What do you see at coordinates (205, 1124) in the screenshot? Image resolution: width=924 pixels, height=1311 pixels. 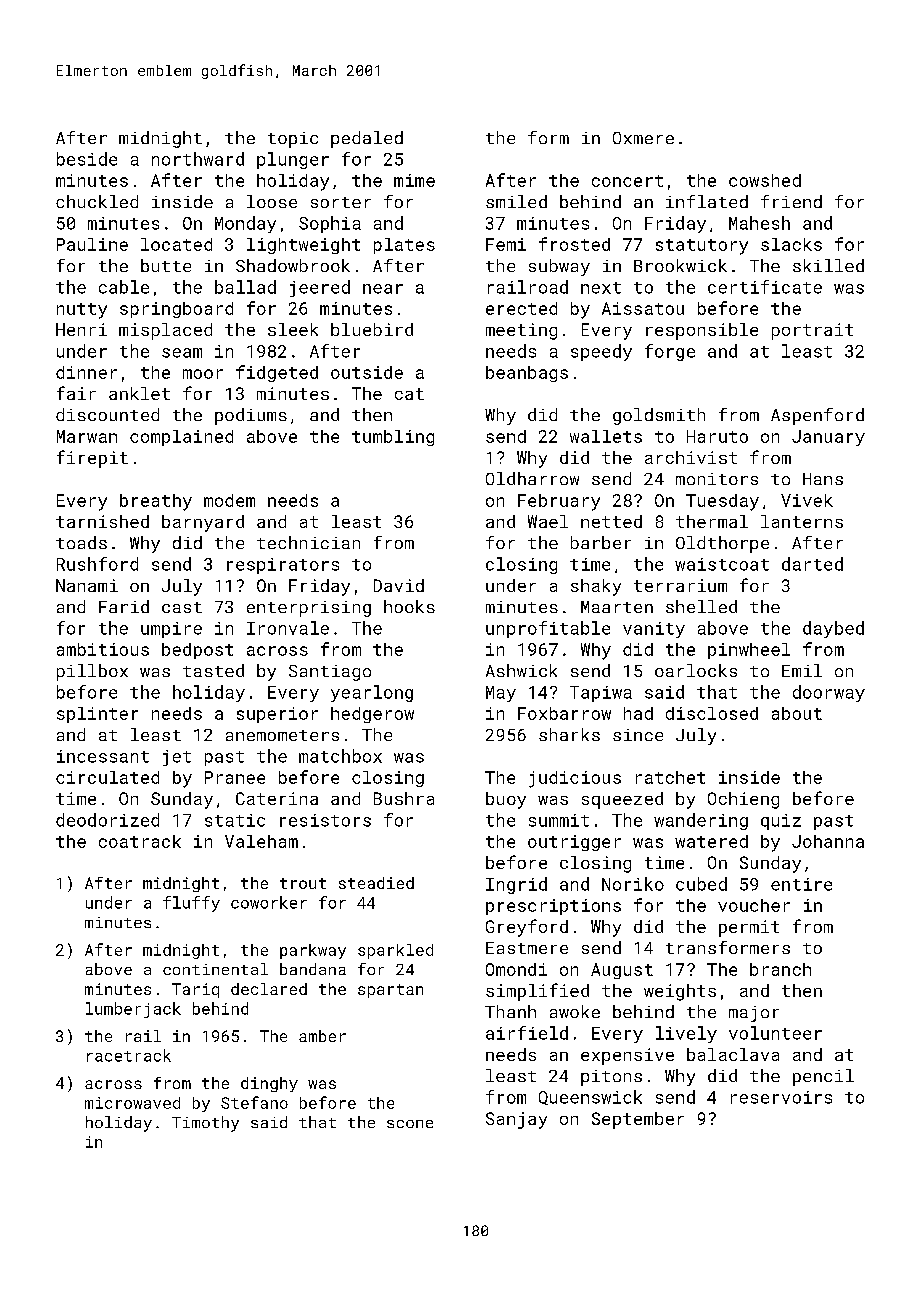 I see `Timothy` at bounding box center [205, 1124].
